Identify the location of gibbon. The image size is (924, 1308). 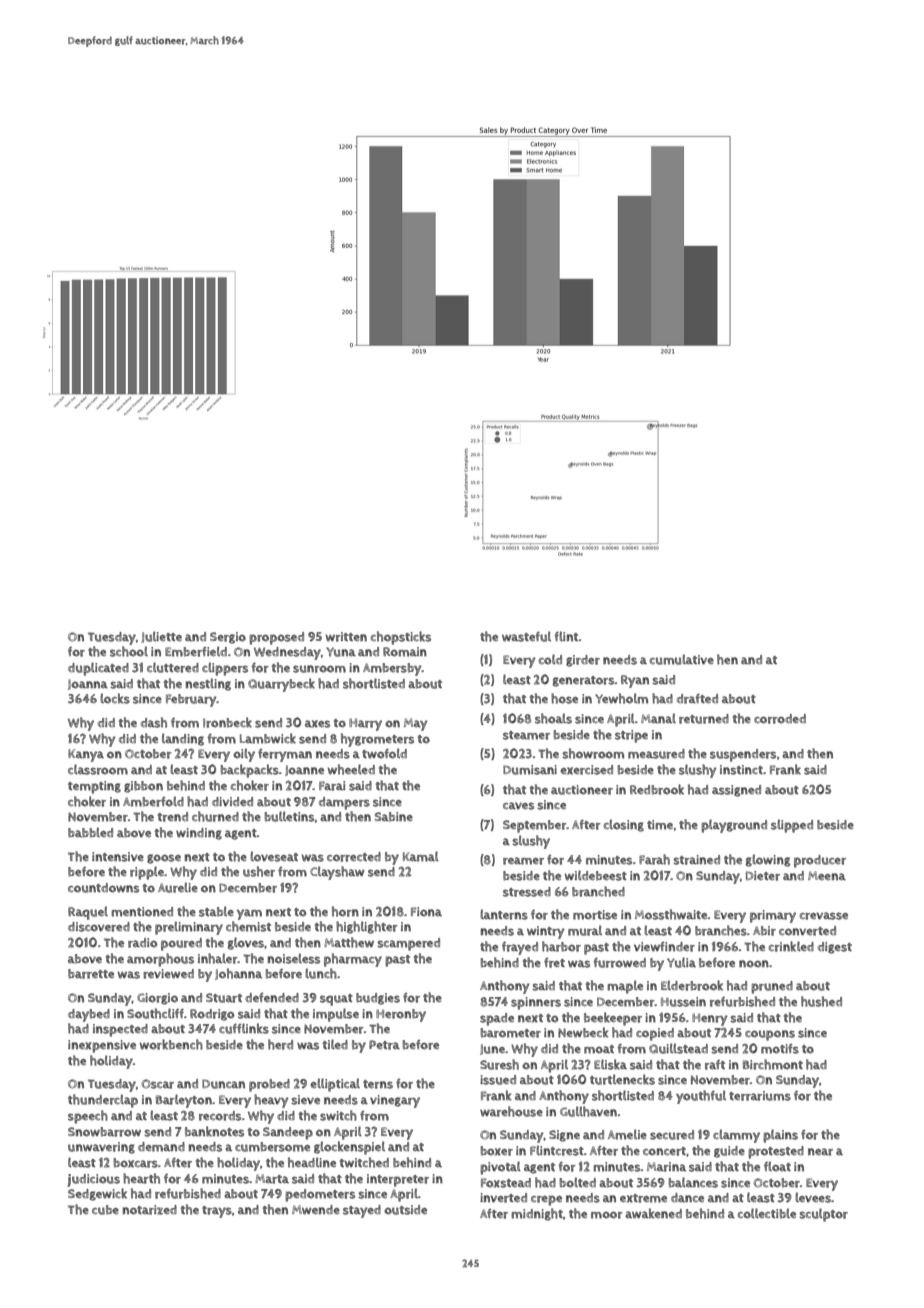
(143, 787).
